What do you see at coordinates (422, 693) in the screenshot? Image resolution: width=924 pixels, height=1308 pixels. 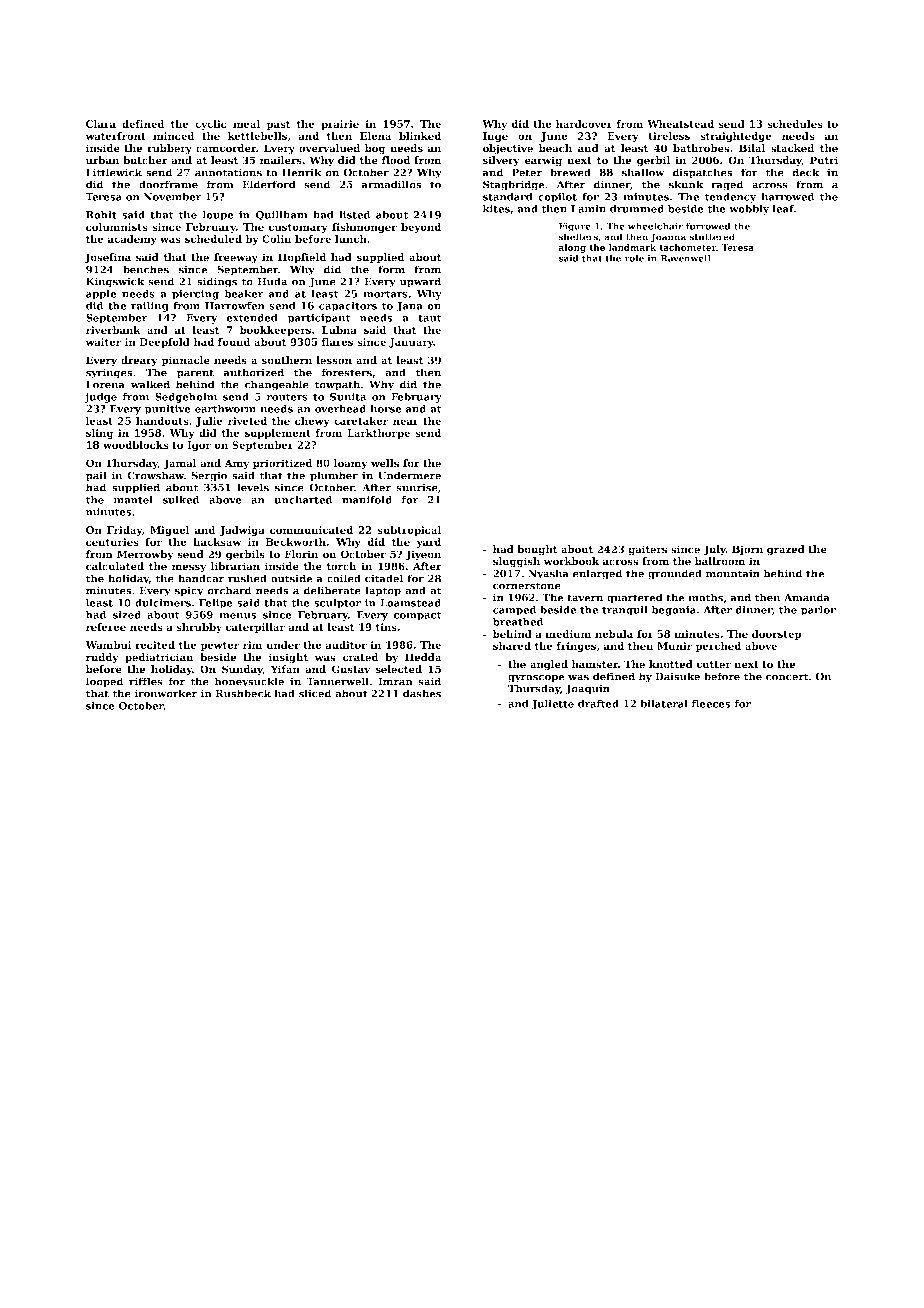 I see `dashes` at bounding box center [422, 693].
